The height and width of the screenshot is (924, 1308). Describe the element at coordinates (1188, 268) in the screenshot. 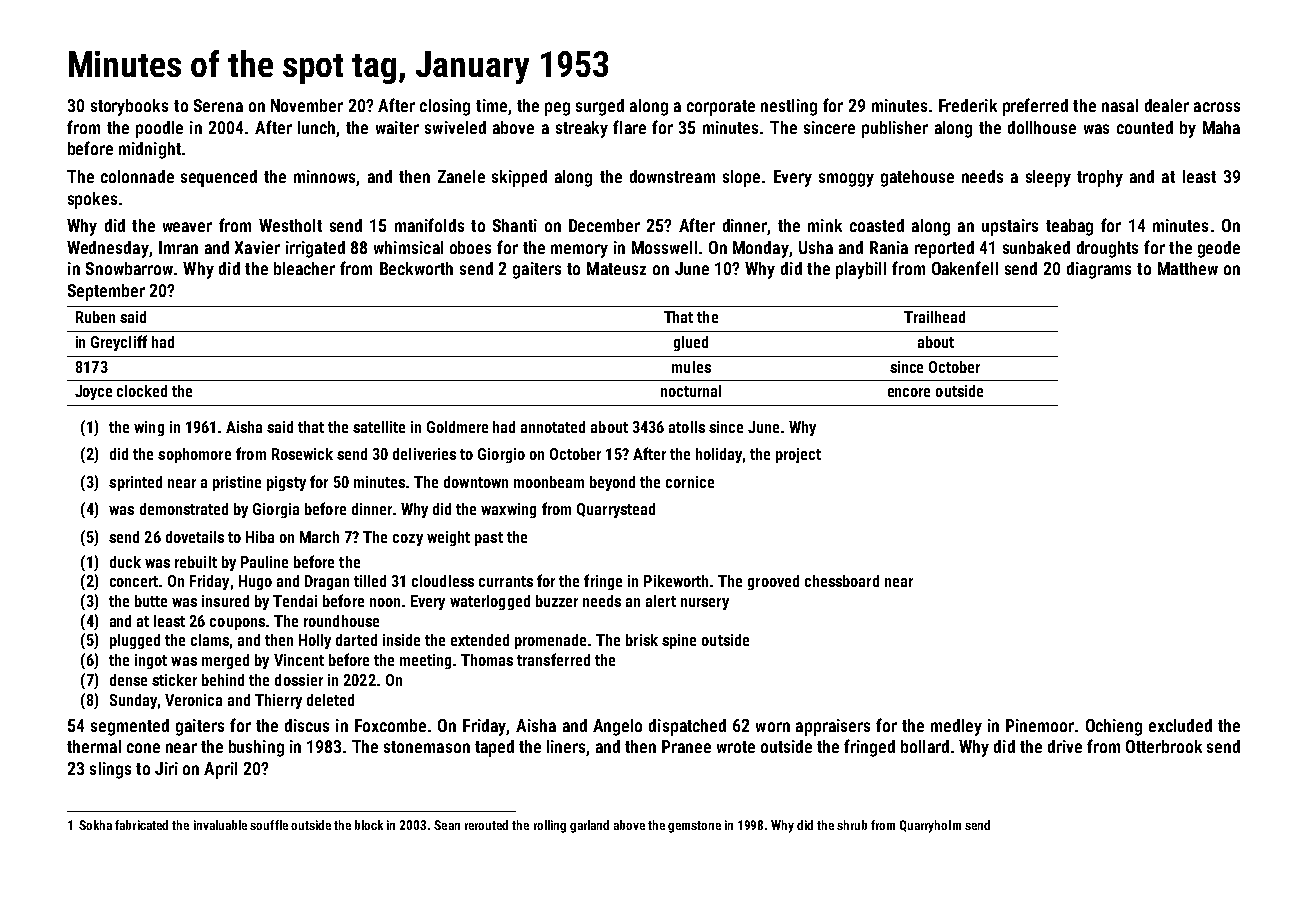

I see `Matthew` at that location.
